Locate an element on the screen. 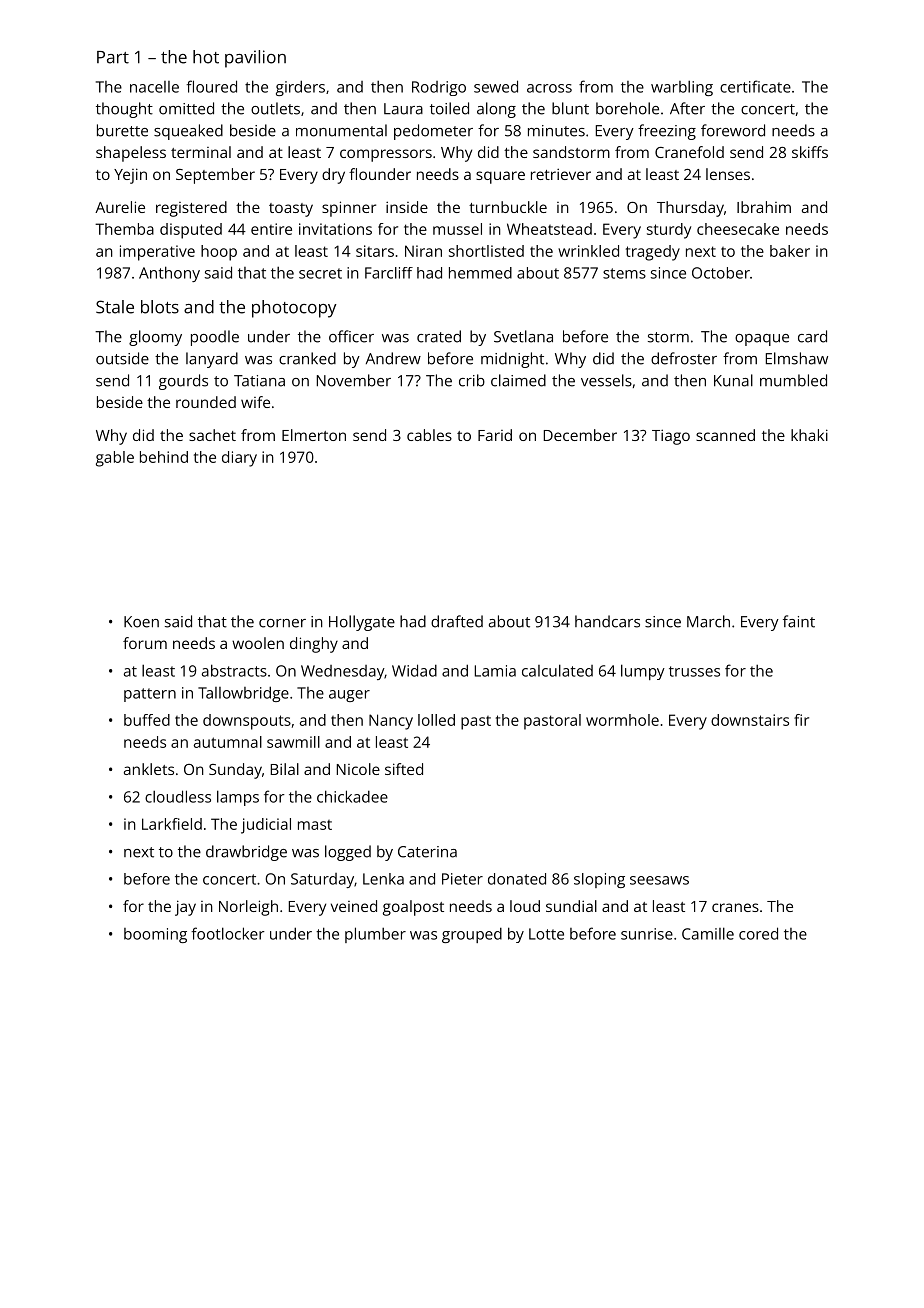 Image resolution: width=924 pixels, height=1308 pixels. woolen is located at coordinates (258, 643).
